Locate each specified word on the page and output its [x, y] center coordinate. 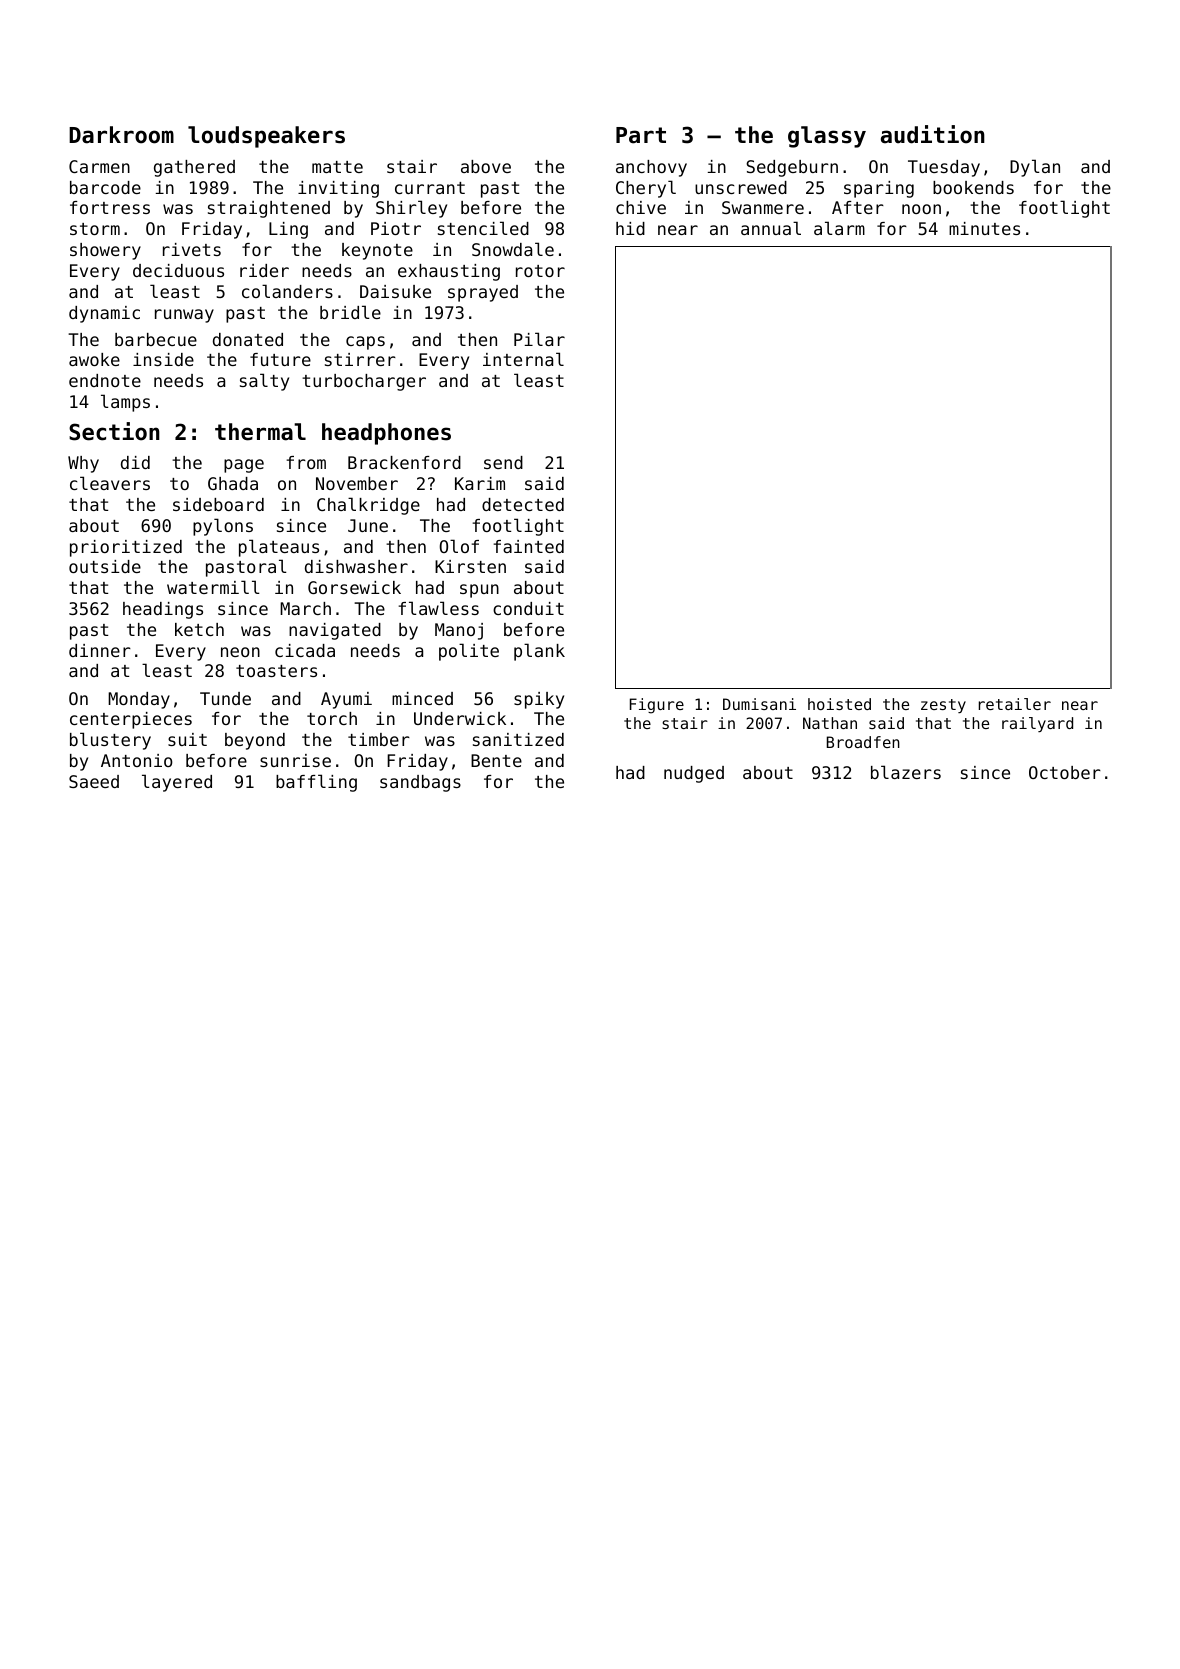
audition [933, 134]
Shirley [411, 209]
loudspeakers [266, 137]
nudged [694, 774]
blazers [906, 772]
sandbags [420, 783]
